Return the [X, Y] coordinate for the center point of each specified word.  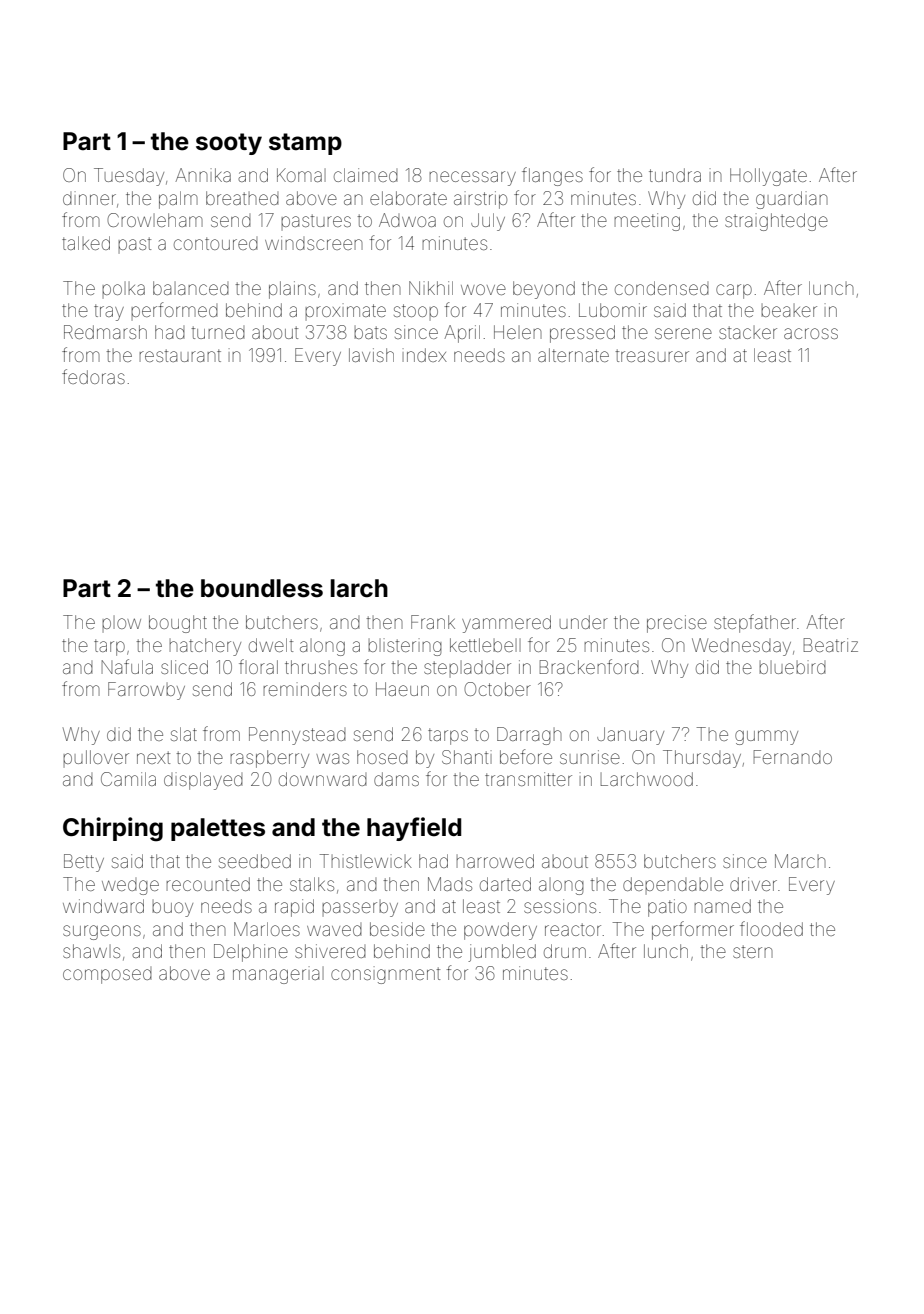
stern [753, 951]
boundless [262, 588]
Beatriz [831, 645]
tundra [675, 175]
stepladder [467, 669]
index [425, 355]
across [811, 333]
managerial [278, 975]
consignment [385, 975]
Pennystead [297, 736]
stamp [305, 144]
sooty [229, 144]
